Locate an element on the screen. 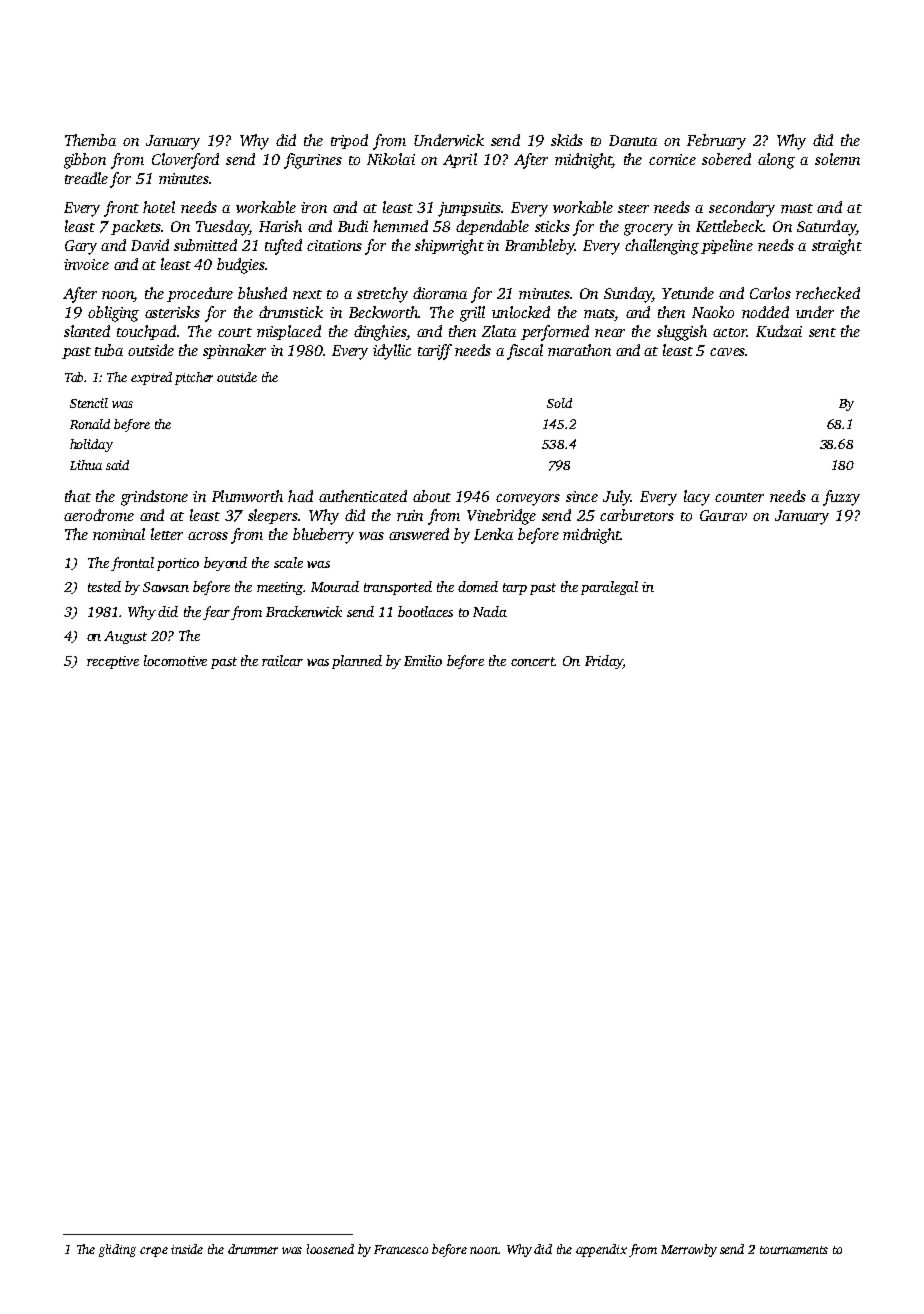  sent is located at coordinates (822, 332).
